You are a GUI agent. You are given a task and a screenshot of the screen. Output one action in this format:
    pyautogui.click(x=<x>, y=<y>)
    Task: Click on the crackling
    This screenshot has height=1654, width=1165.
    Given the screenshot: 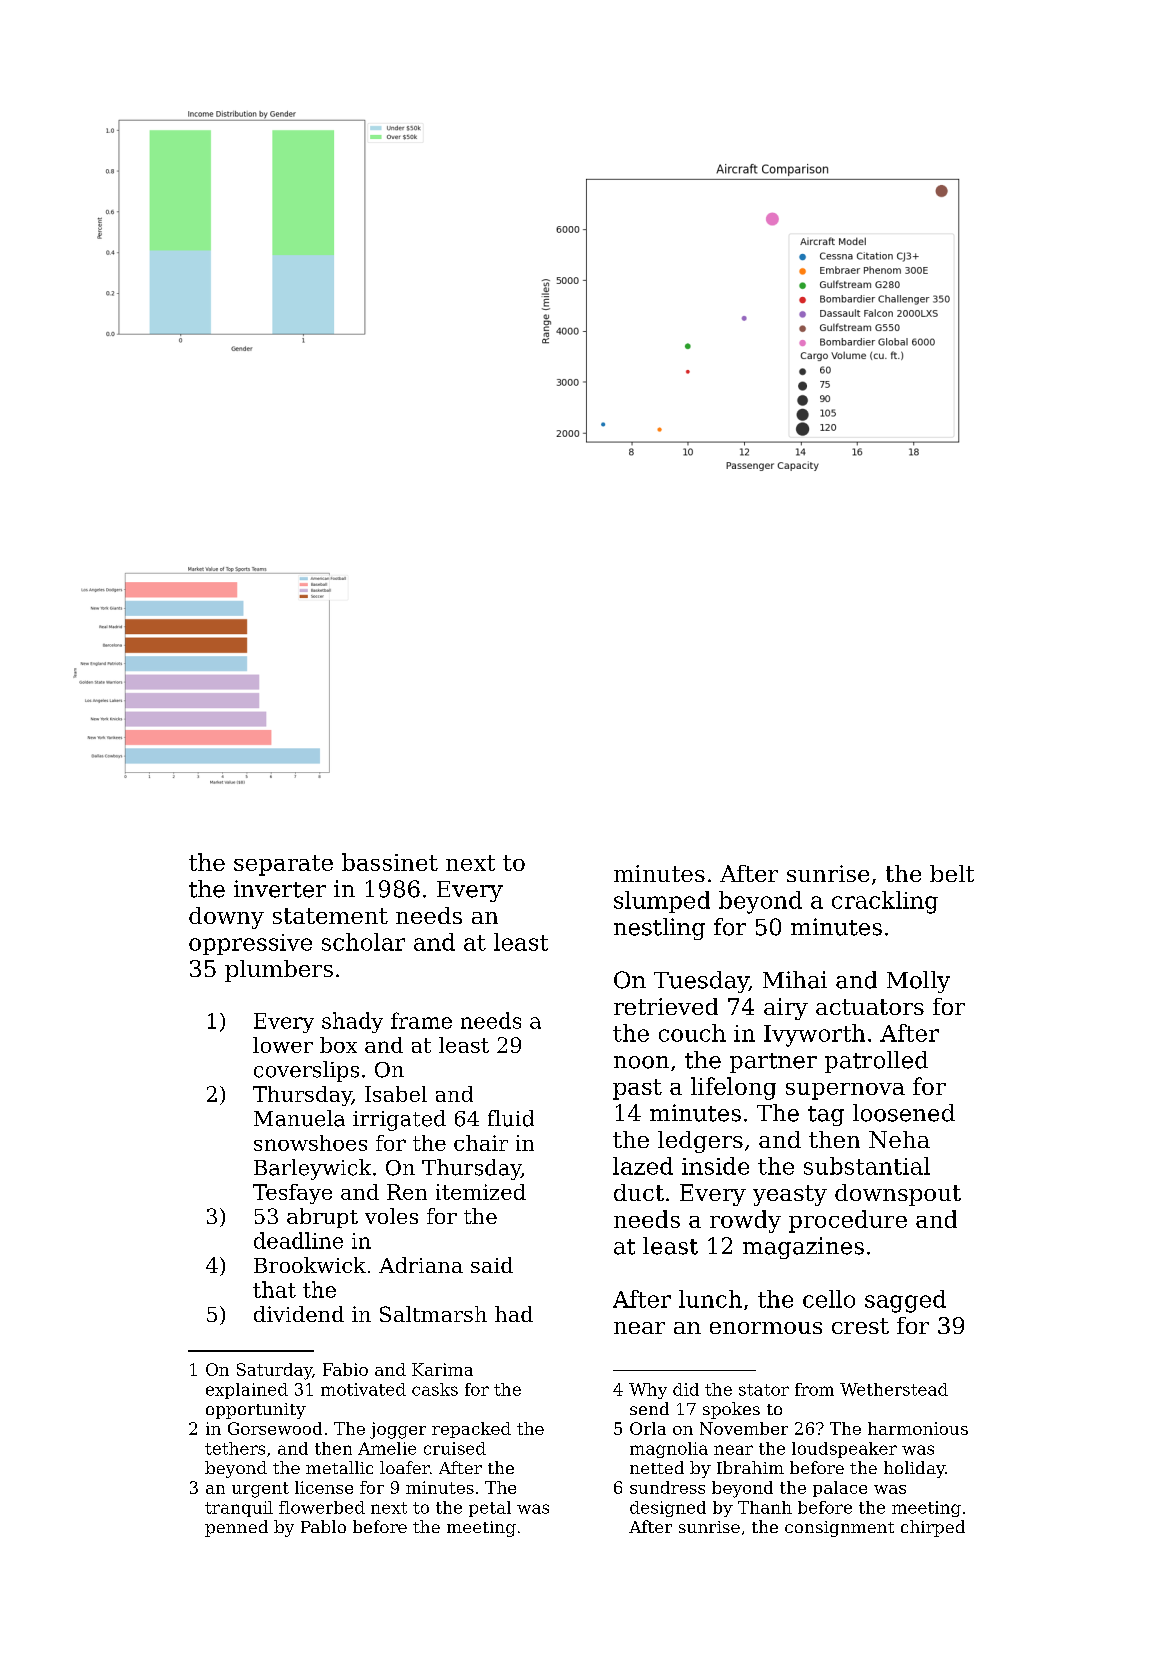 What is the action you would take?
    pyautogui.click(x=885, y=902)
